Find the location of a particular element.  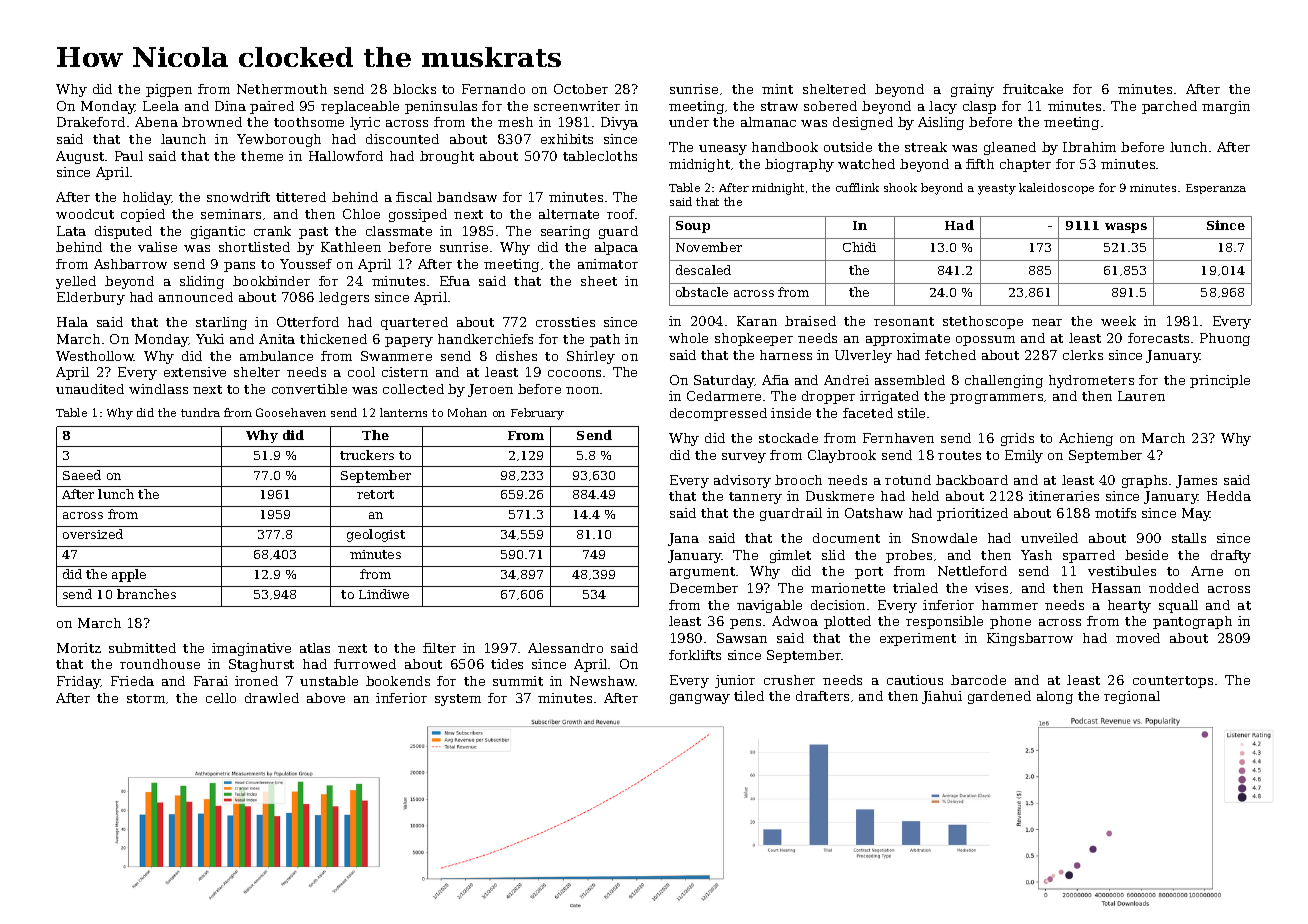

truckers is located at coordinates (367, 455).
